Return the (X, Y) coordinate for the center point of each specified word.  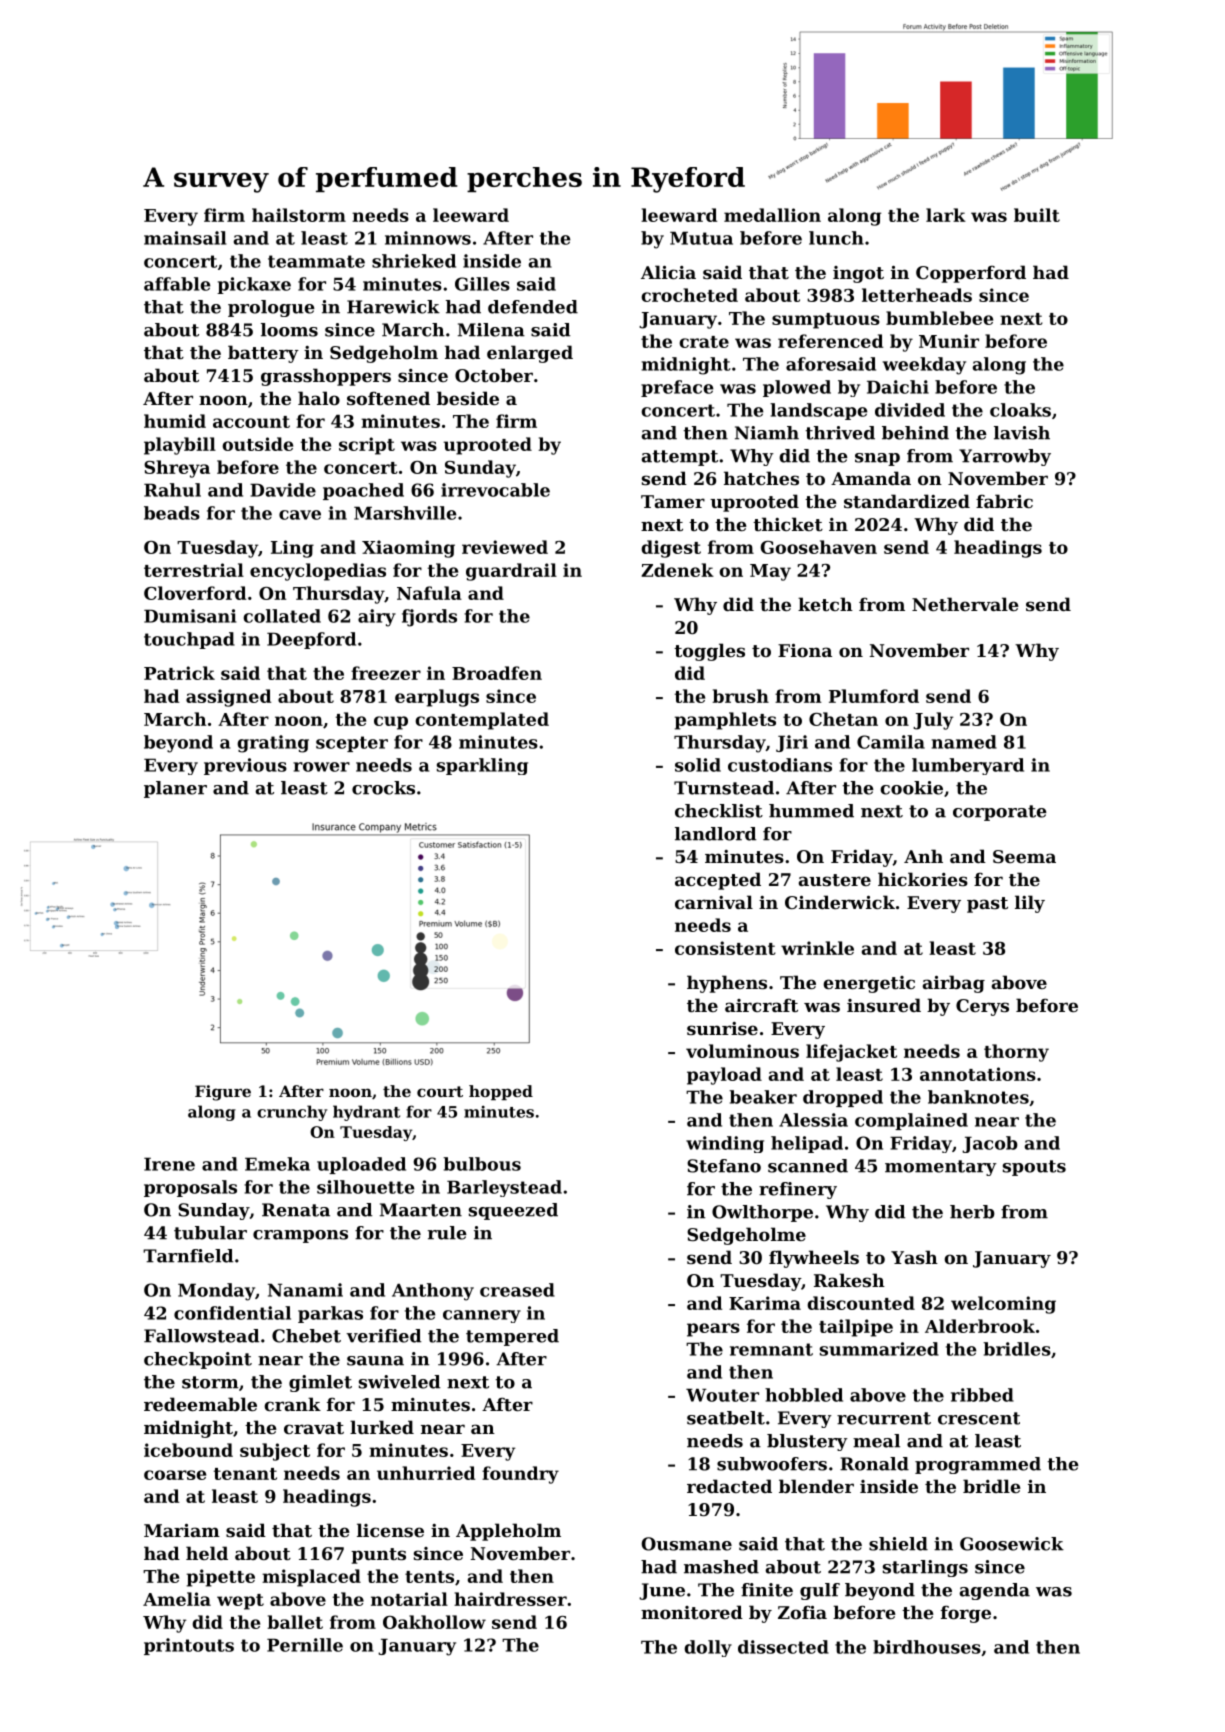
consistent (725, 948)
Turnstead (724, 788)
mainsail (185, 238)
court (440, 1091)
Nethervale (965, 604)
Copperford (971, 274)
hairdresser (510, 1599)
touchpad (189, 640)
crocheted (689, 295)
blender (816, 1486)
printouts (189, 1646)
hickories (923, 879)
